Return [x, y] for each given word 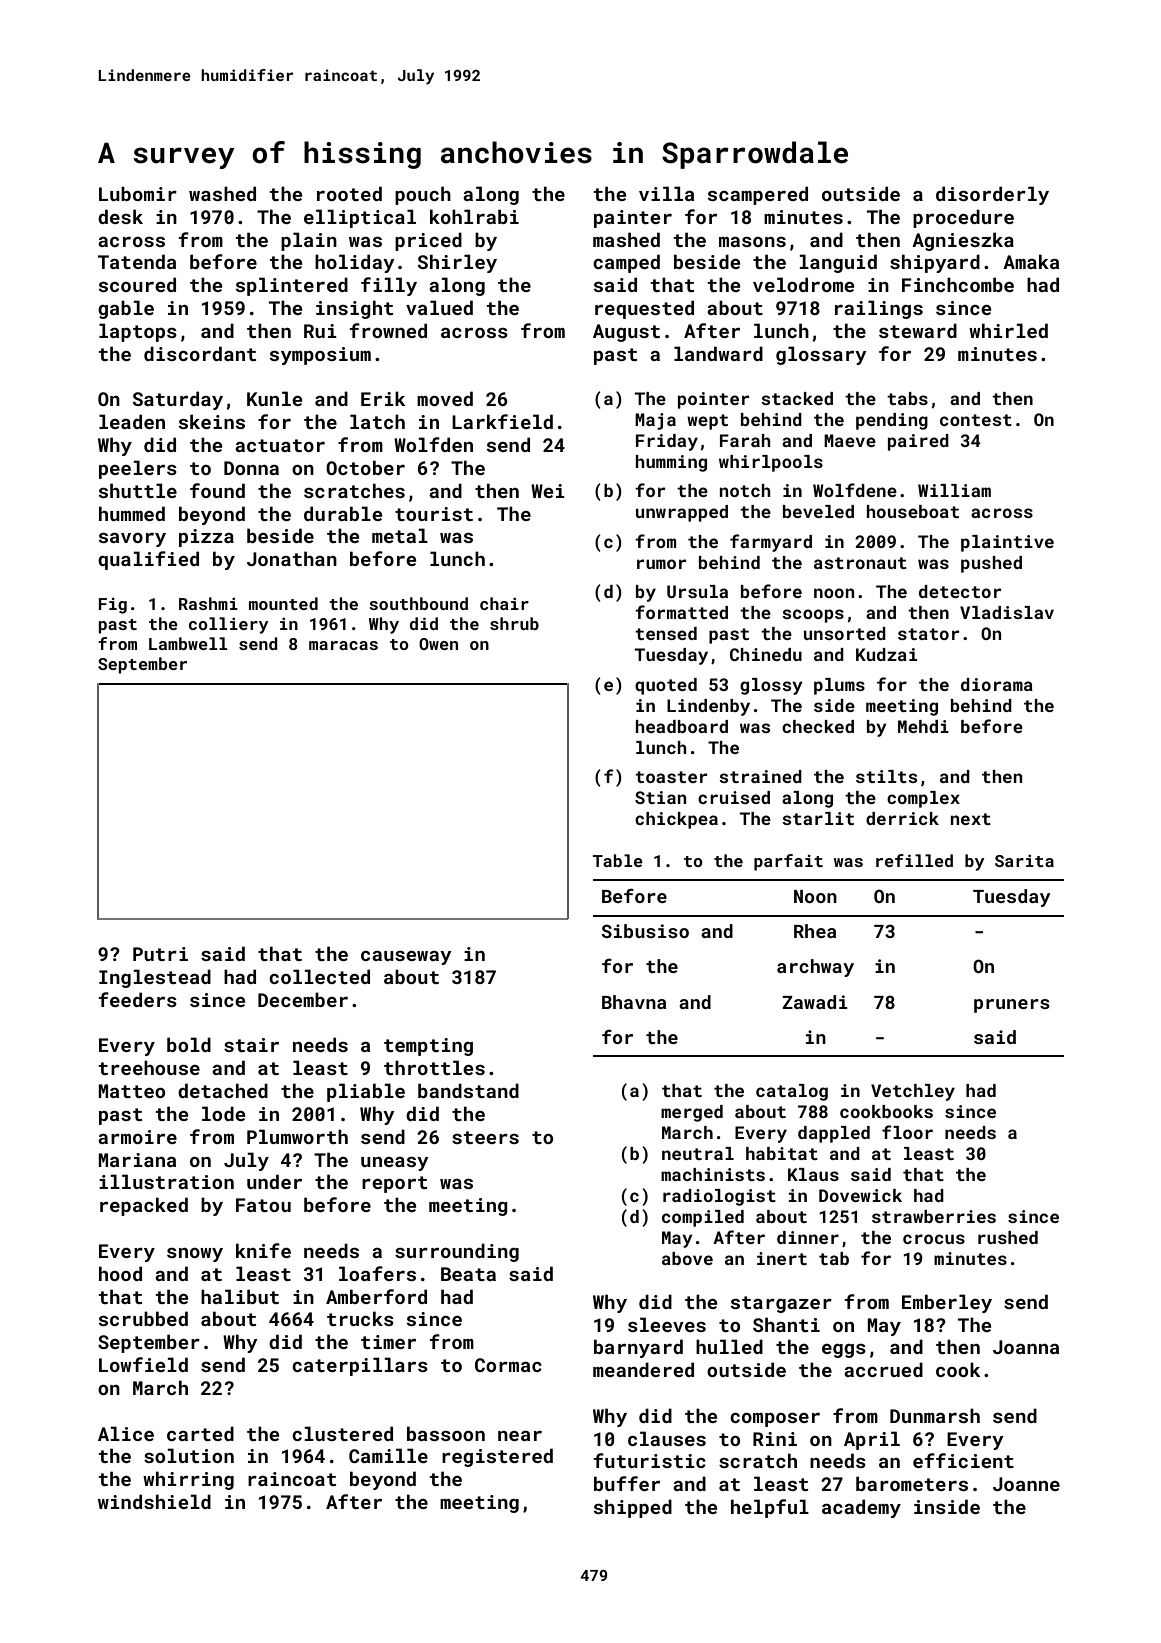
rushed [1008, 1237]
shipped [633, 1508]
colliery [228, 625]
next [971, 819]
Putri [160, 954]
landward [718, 353]
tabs [907, 398]
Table [618, 860]
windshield [154, 1501]
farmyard [771, 543]
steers [485, 1137]
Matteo [131, 1091]
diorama [997, 684]
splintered [292, 286]
